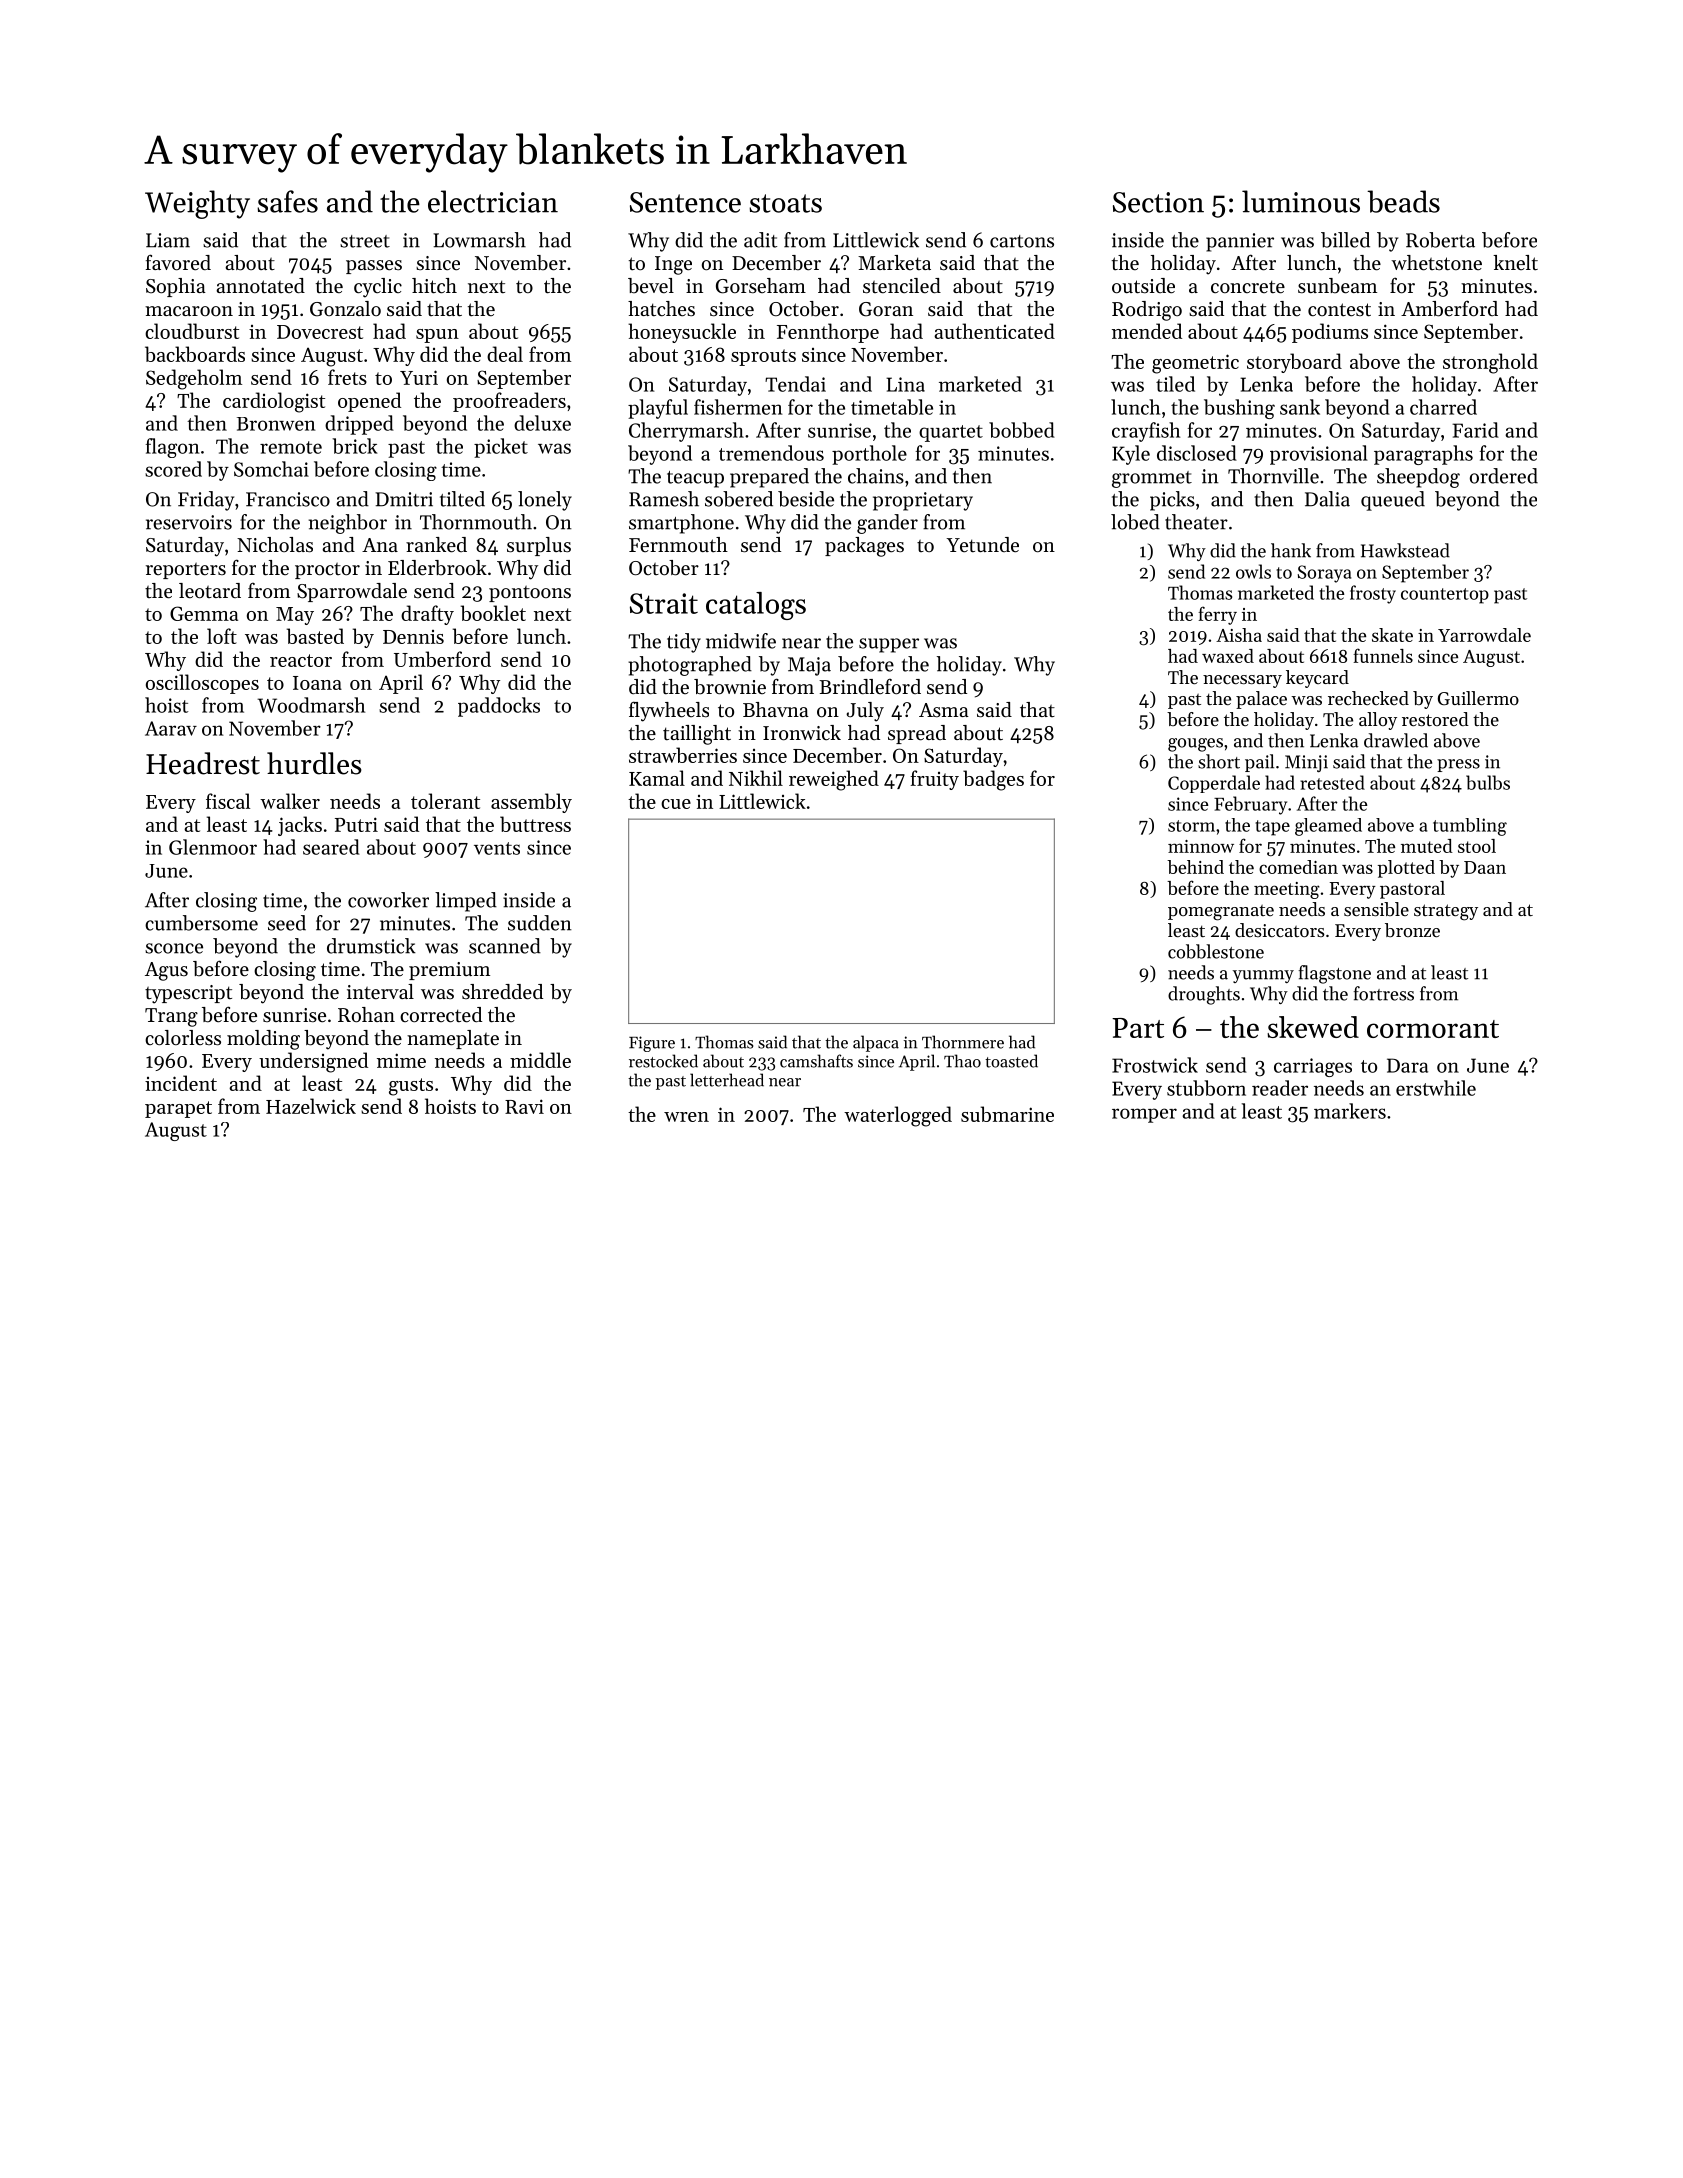  What do you see at coordinates (686, 1117) in the document?
I see `wren` at bounding box center [686, 1117].
